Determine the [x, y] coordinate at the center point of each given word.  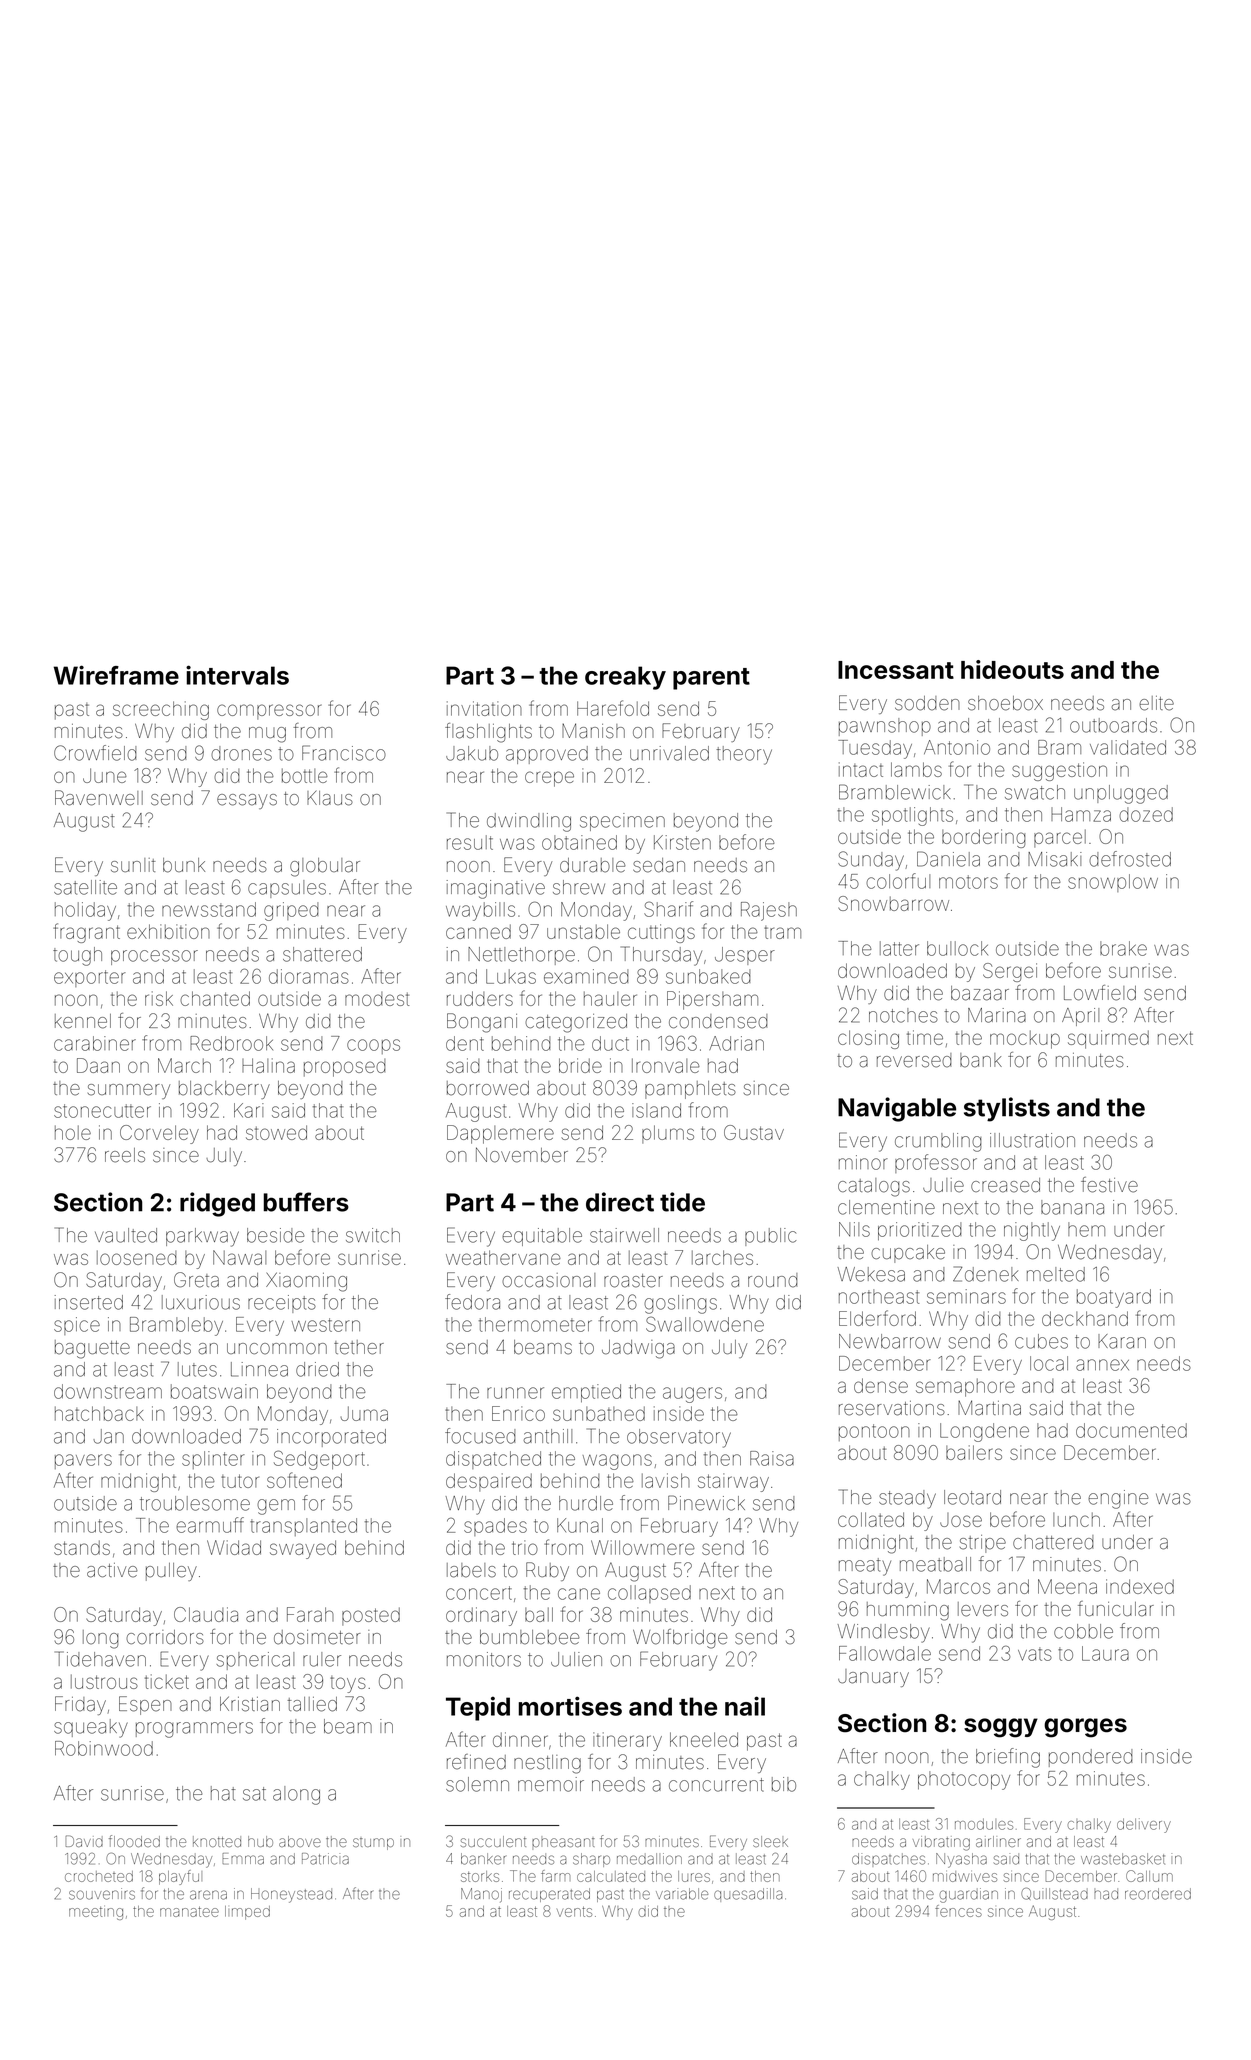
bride [580, 1065]
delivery [1144, 1825]
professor [936, 1163]
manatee [189, 1911]
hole [73, 1132]
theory [744, 755]
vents [574, 1911]
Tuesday [875, 749]
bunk [184, 865]
